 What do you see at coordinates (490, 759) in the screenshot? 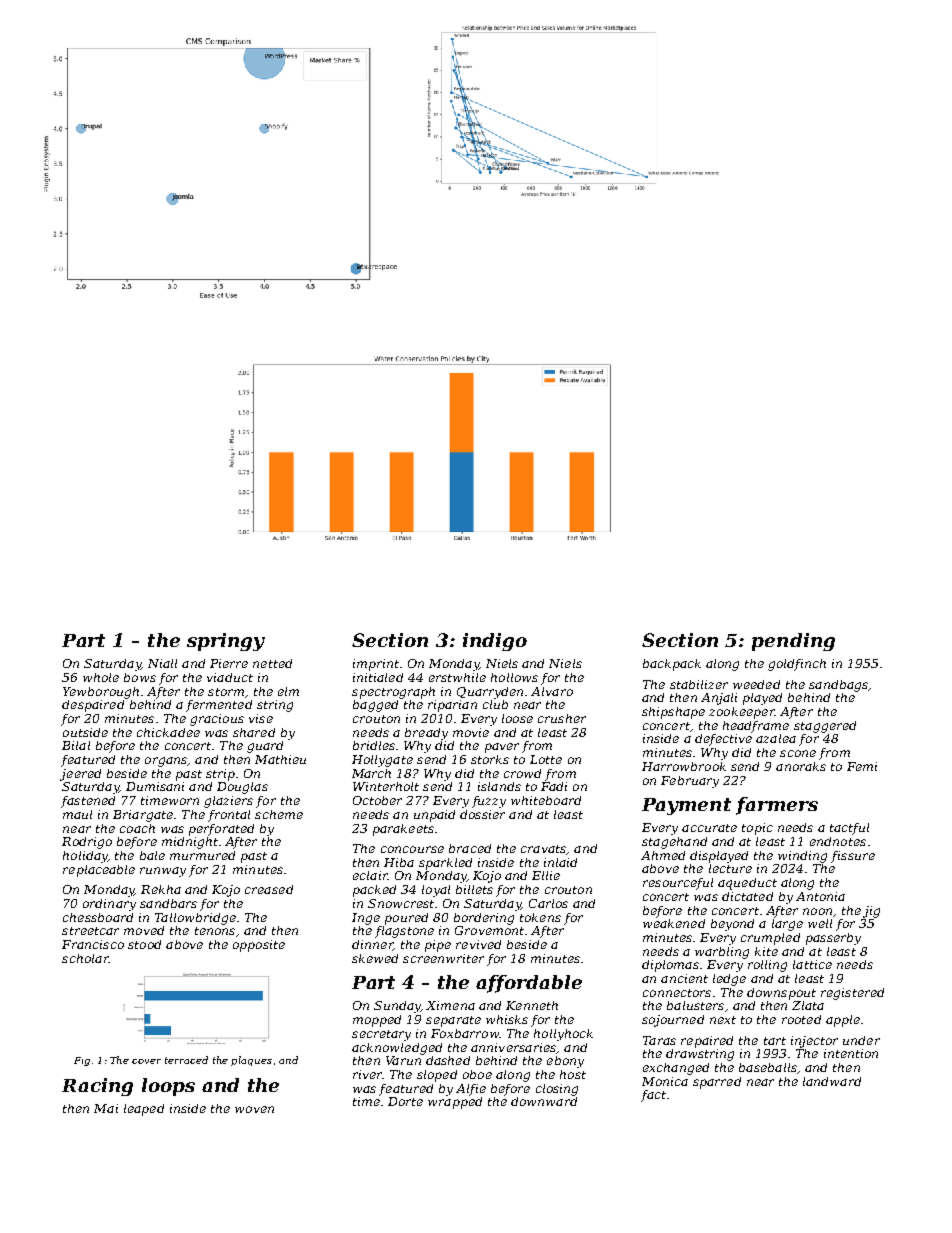
I see `storks` at bounding box center [490, 759].
